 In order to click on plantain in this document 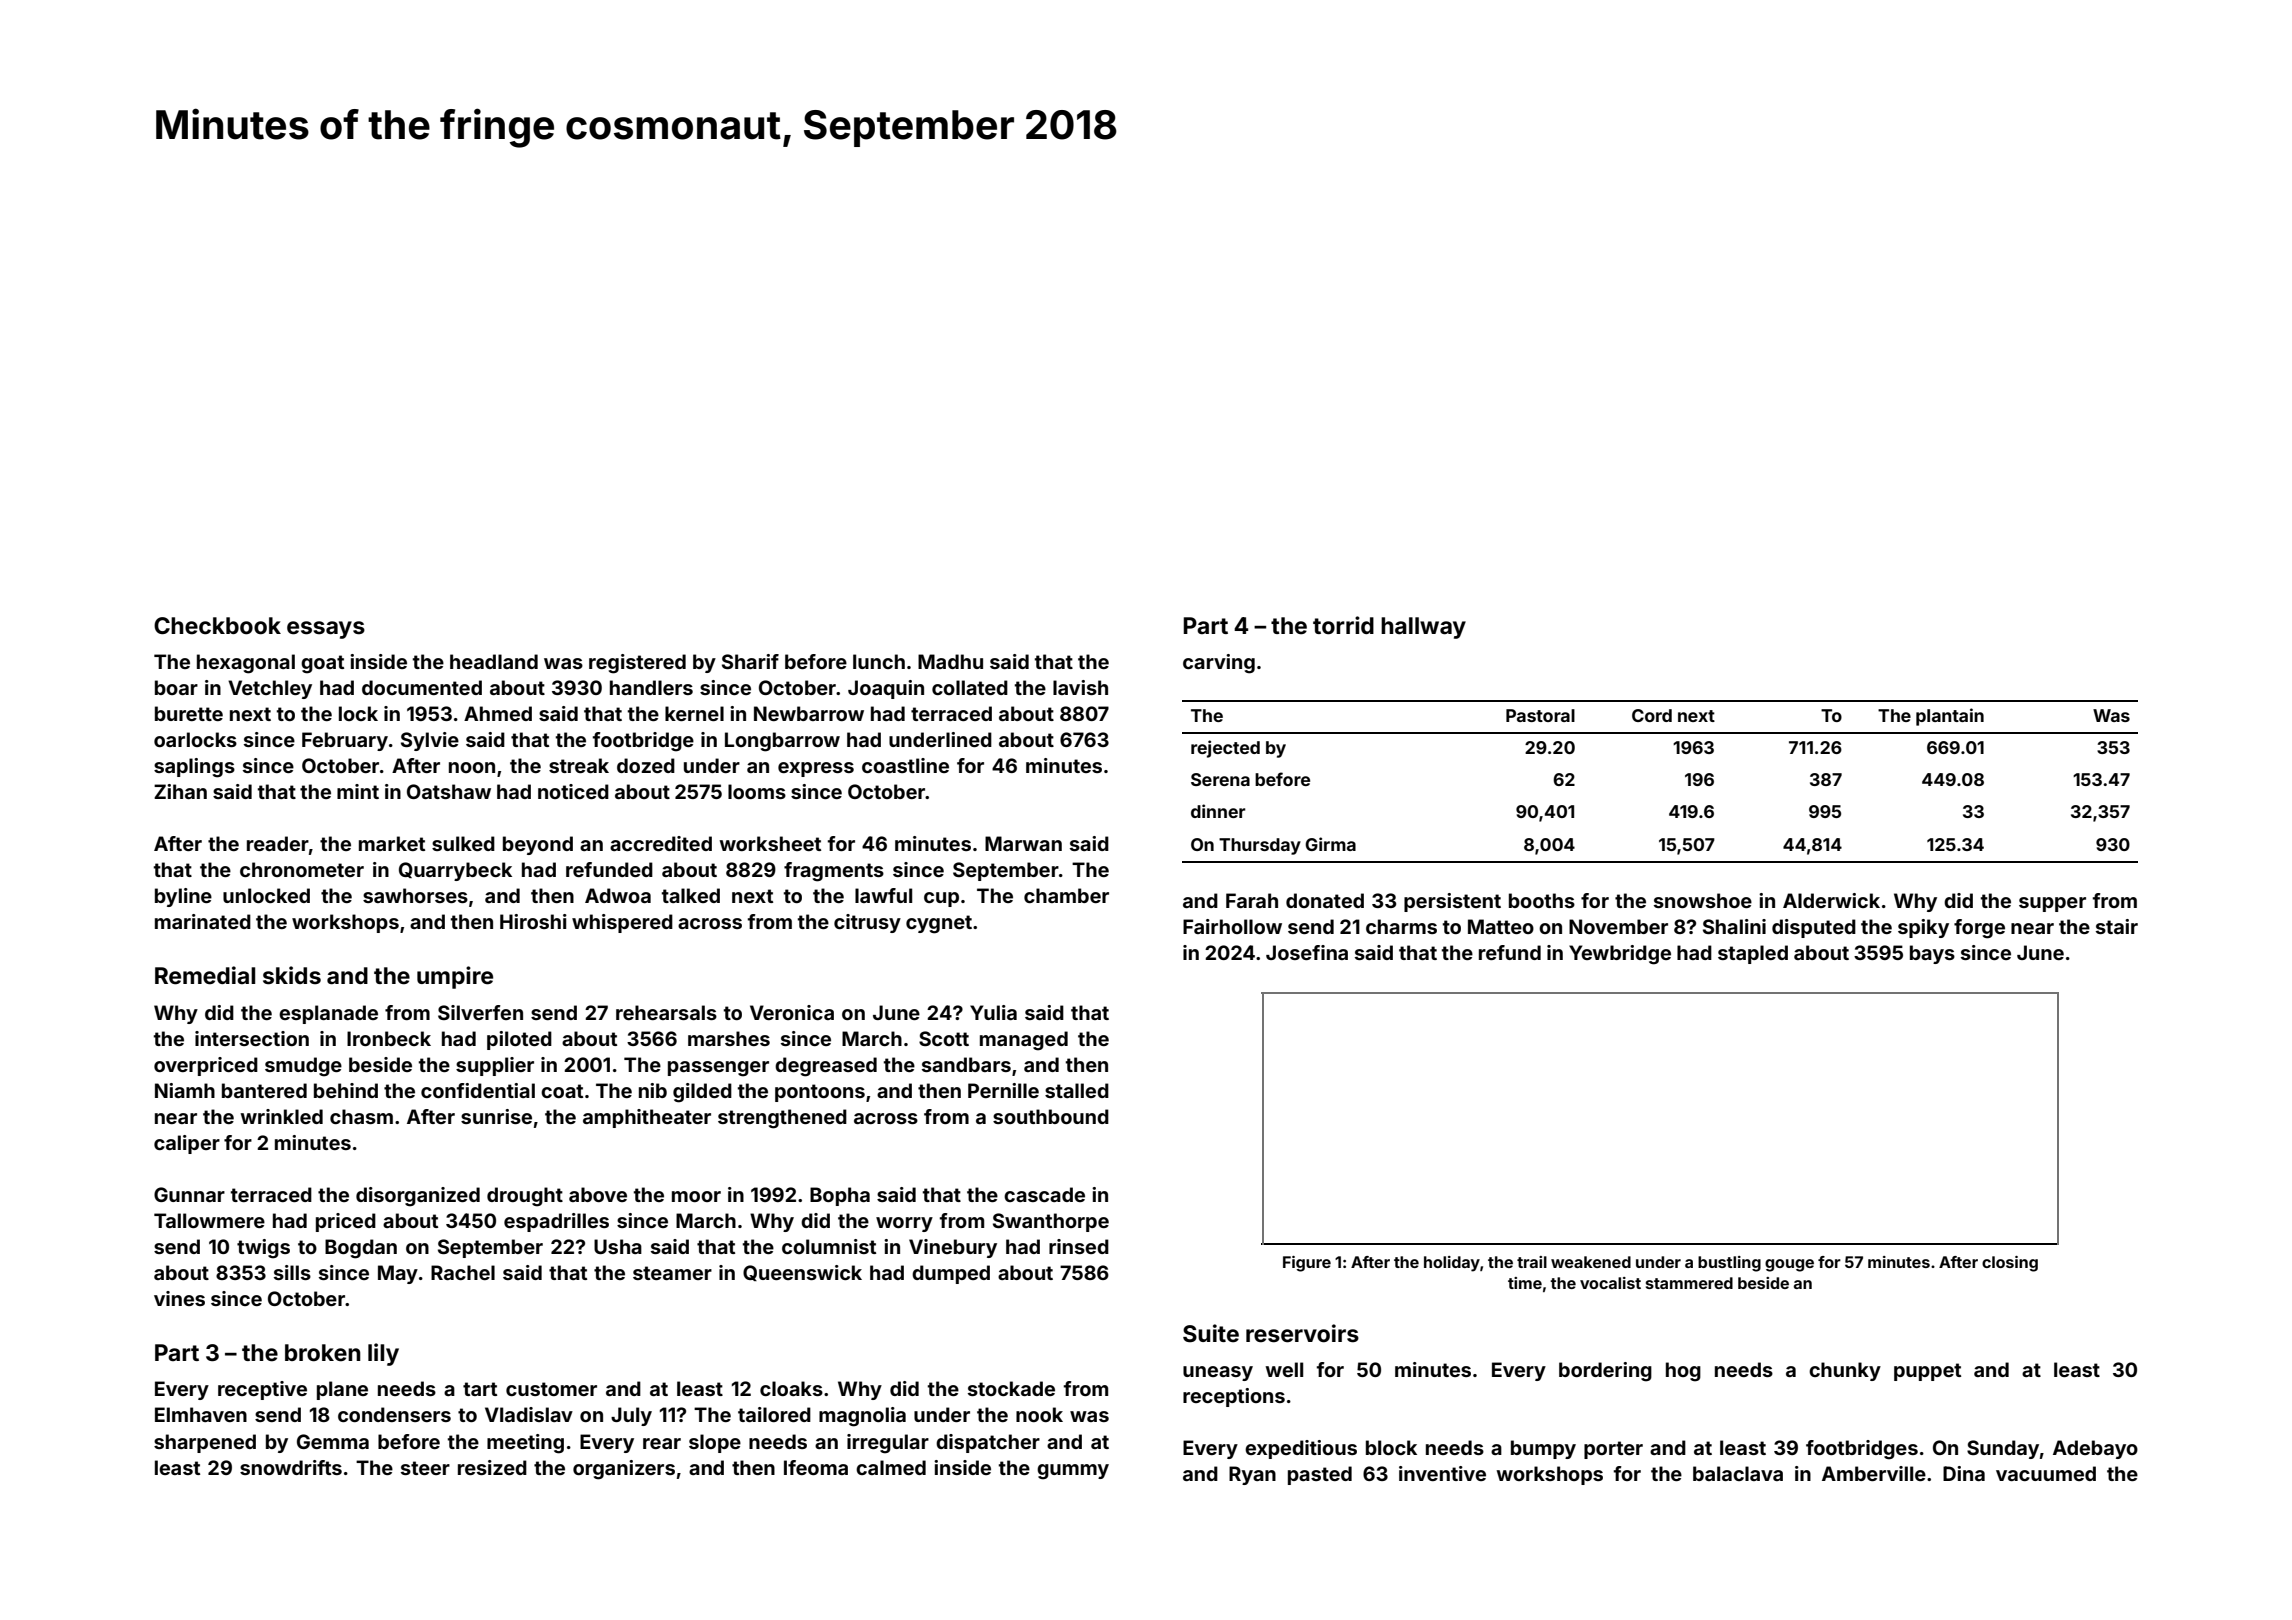, I will do `click(1950, 717)`.
